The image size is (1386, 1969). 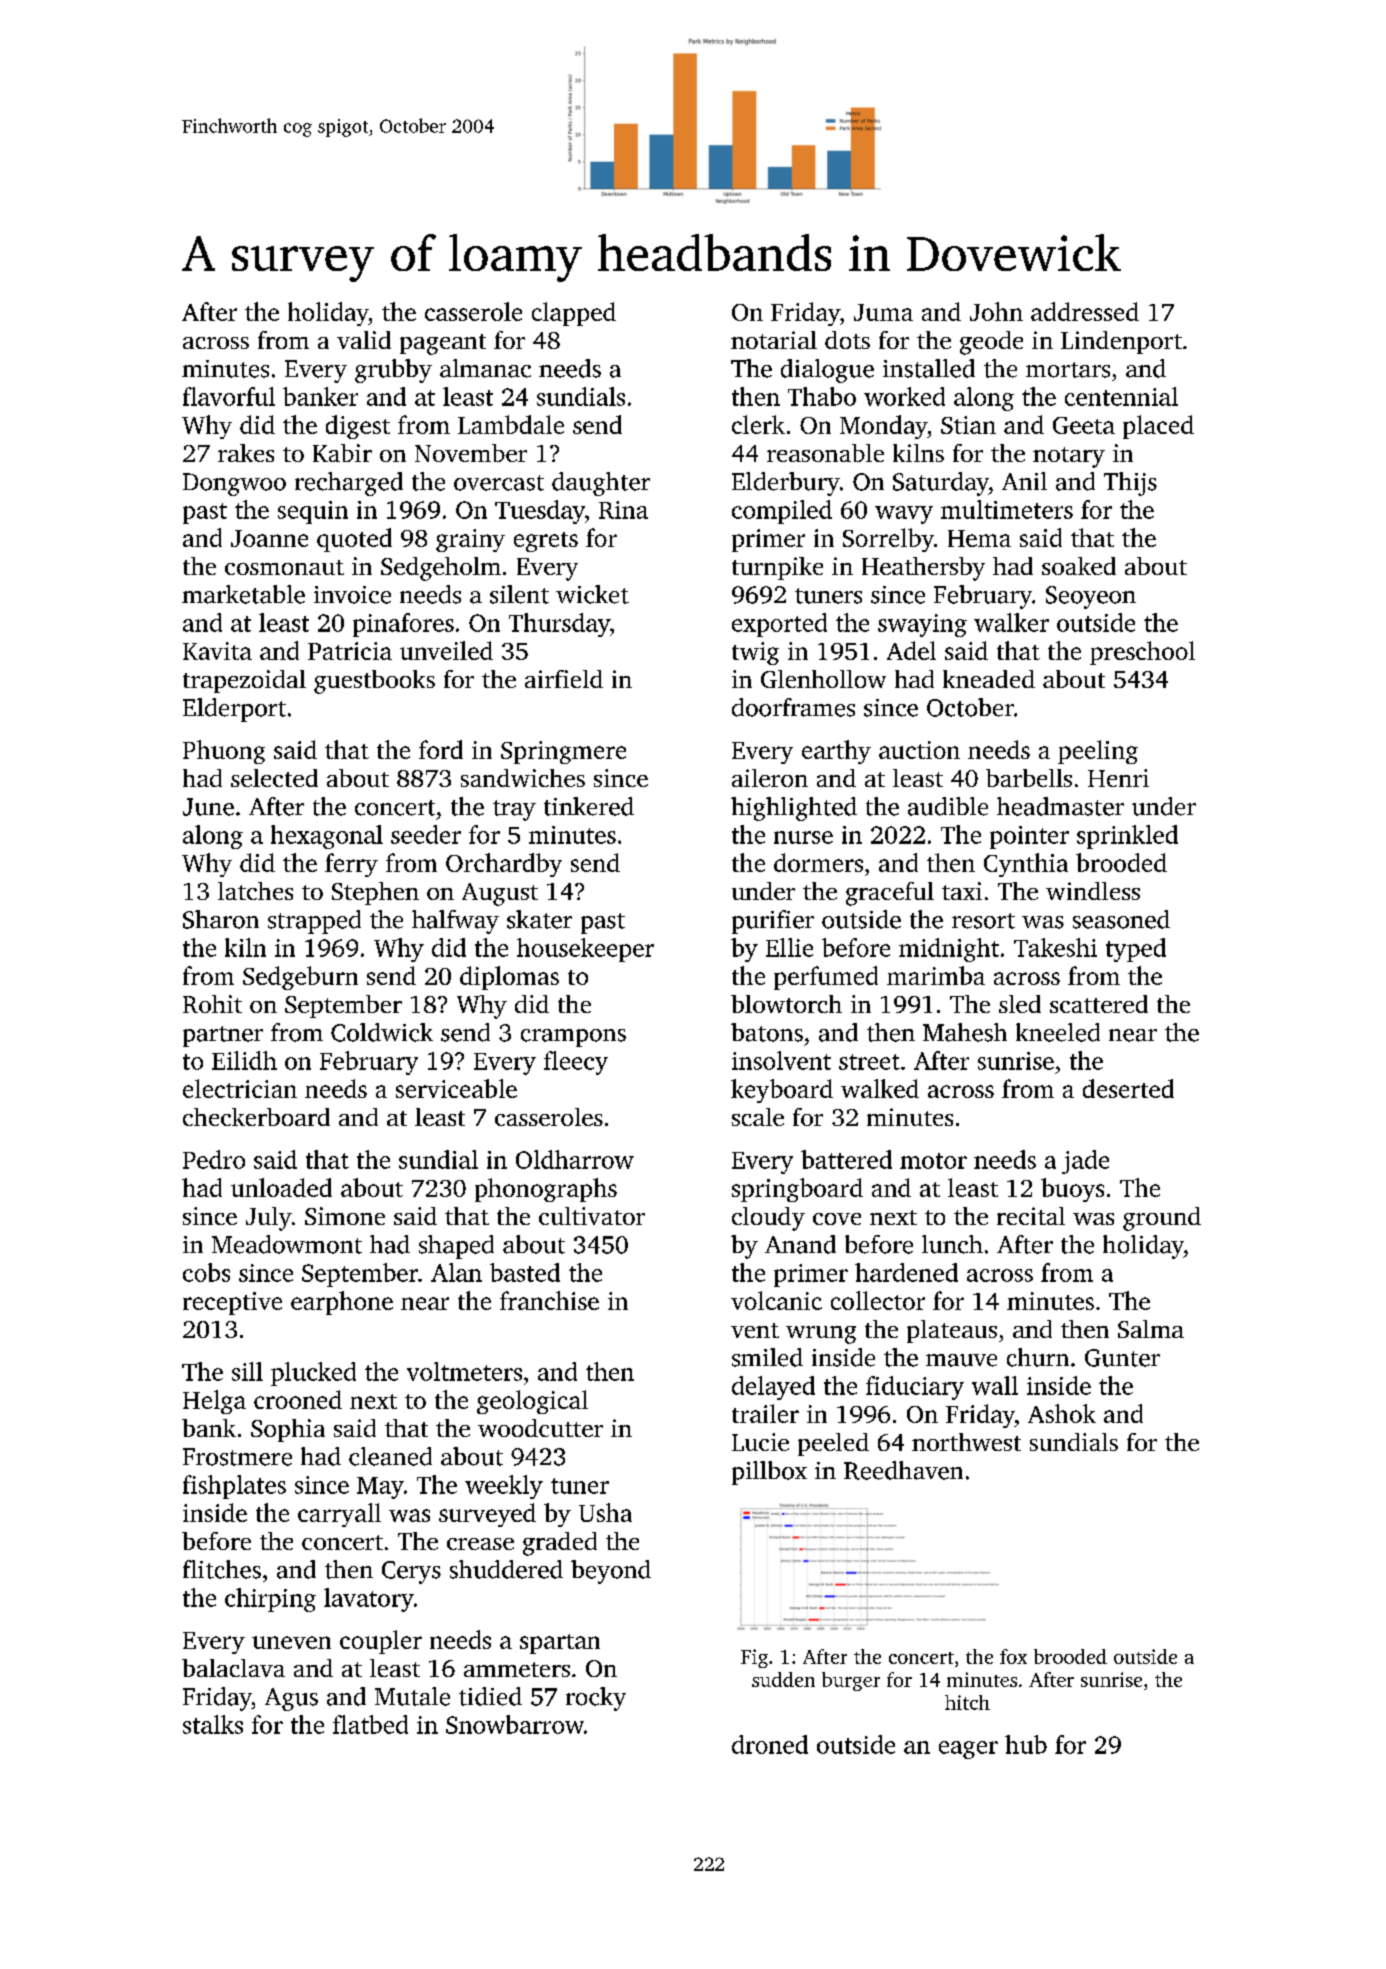 I want to click on recital, so click(x=1031, y=1216).
